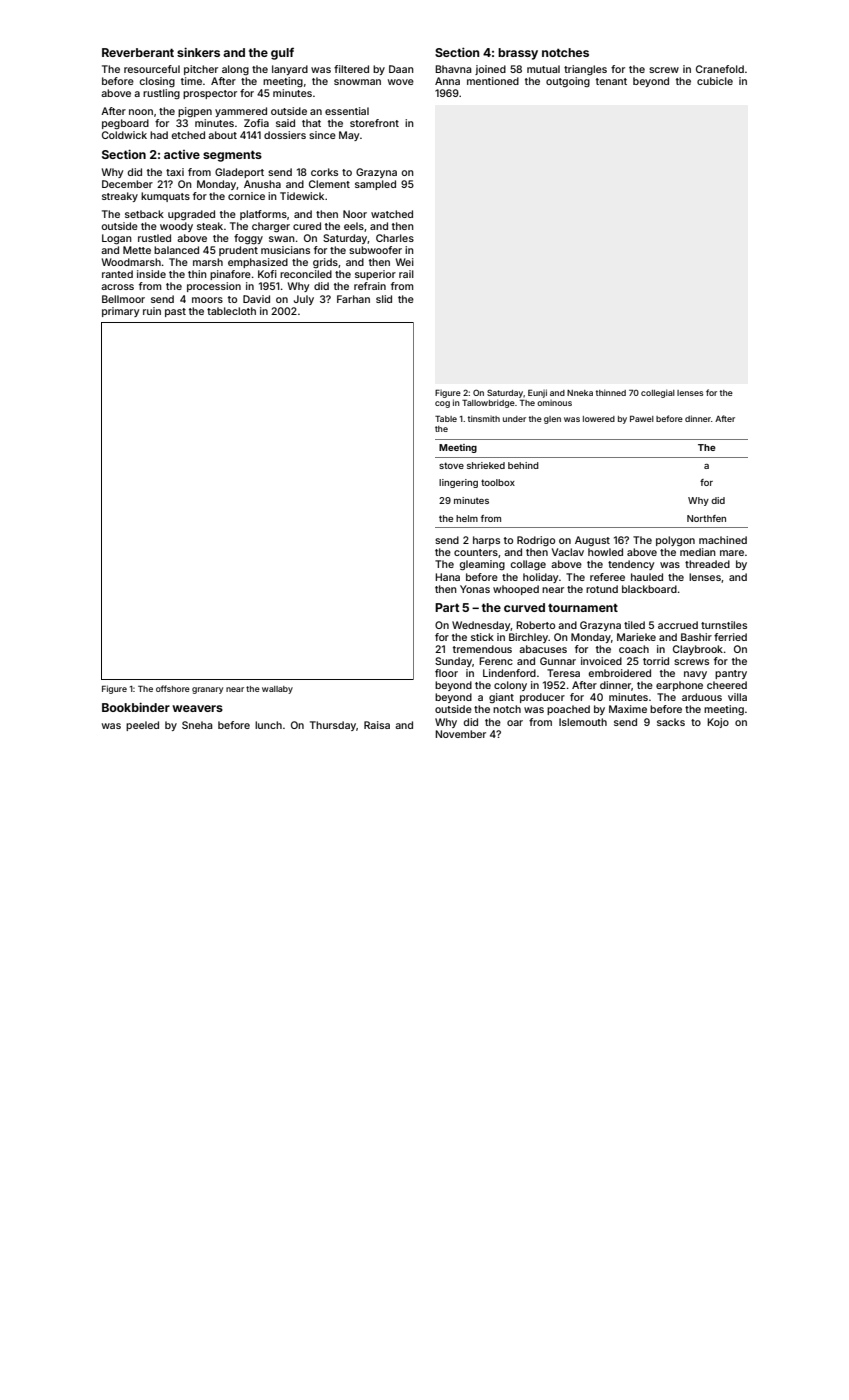  Describe the element at coordinates (173, 688) in the screenshot. I see `offshore` at that location.
